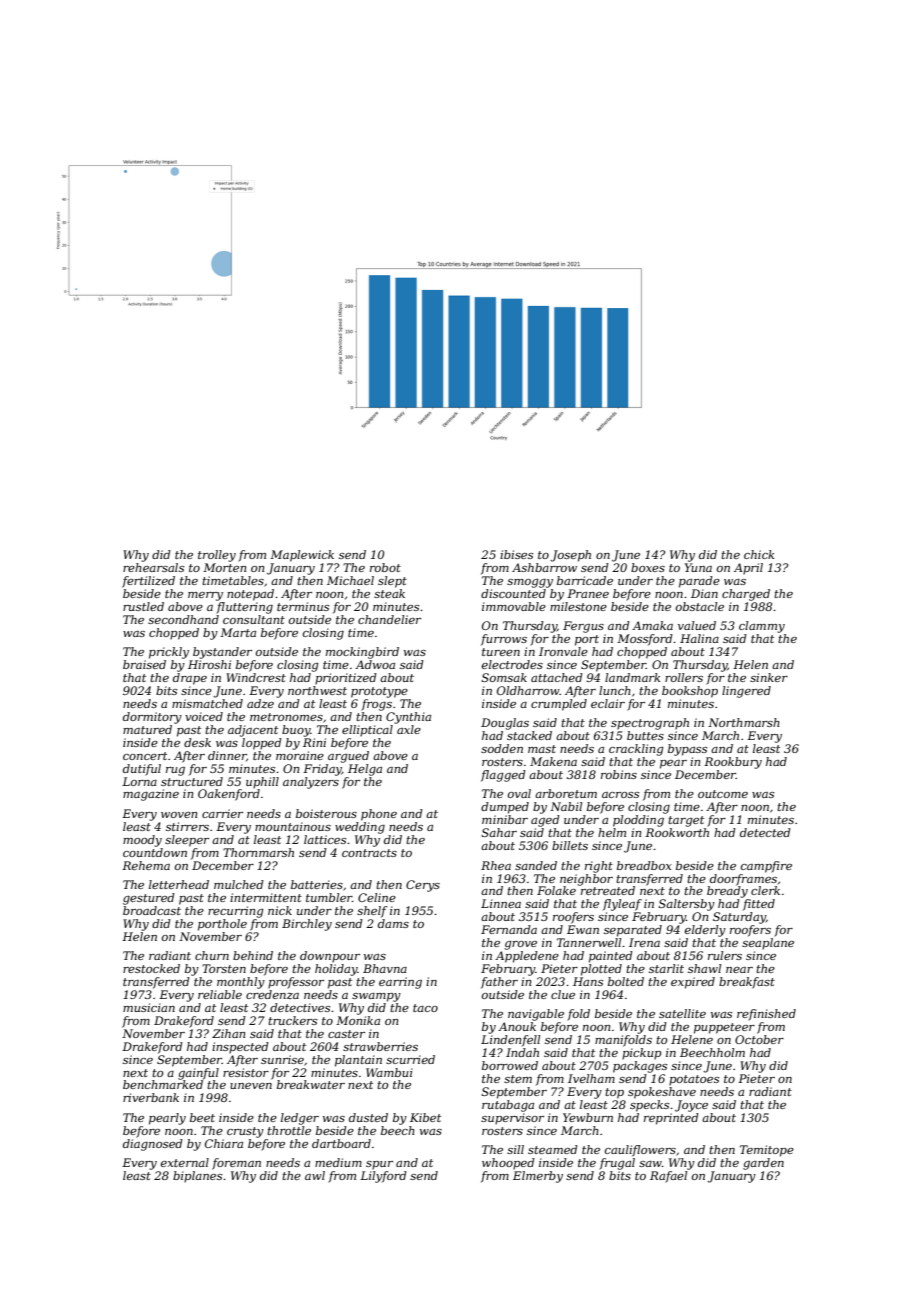 This document has width=924, height=1308. Describe the element at coordinates (289, 1130) in the document. I see `throttle` at that location.
